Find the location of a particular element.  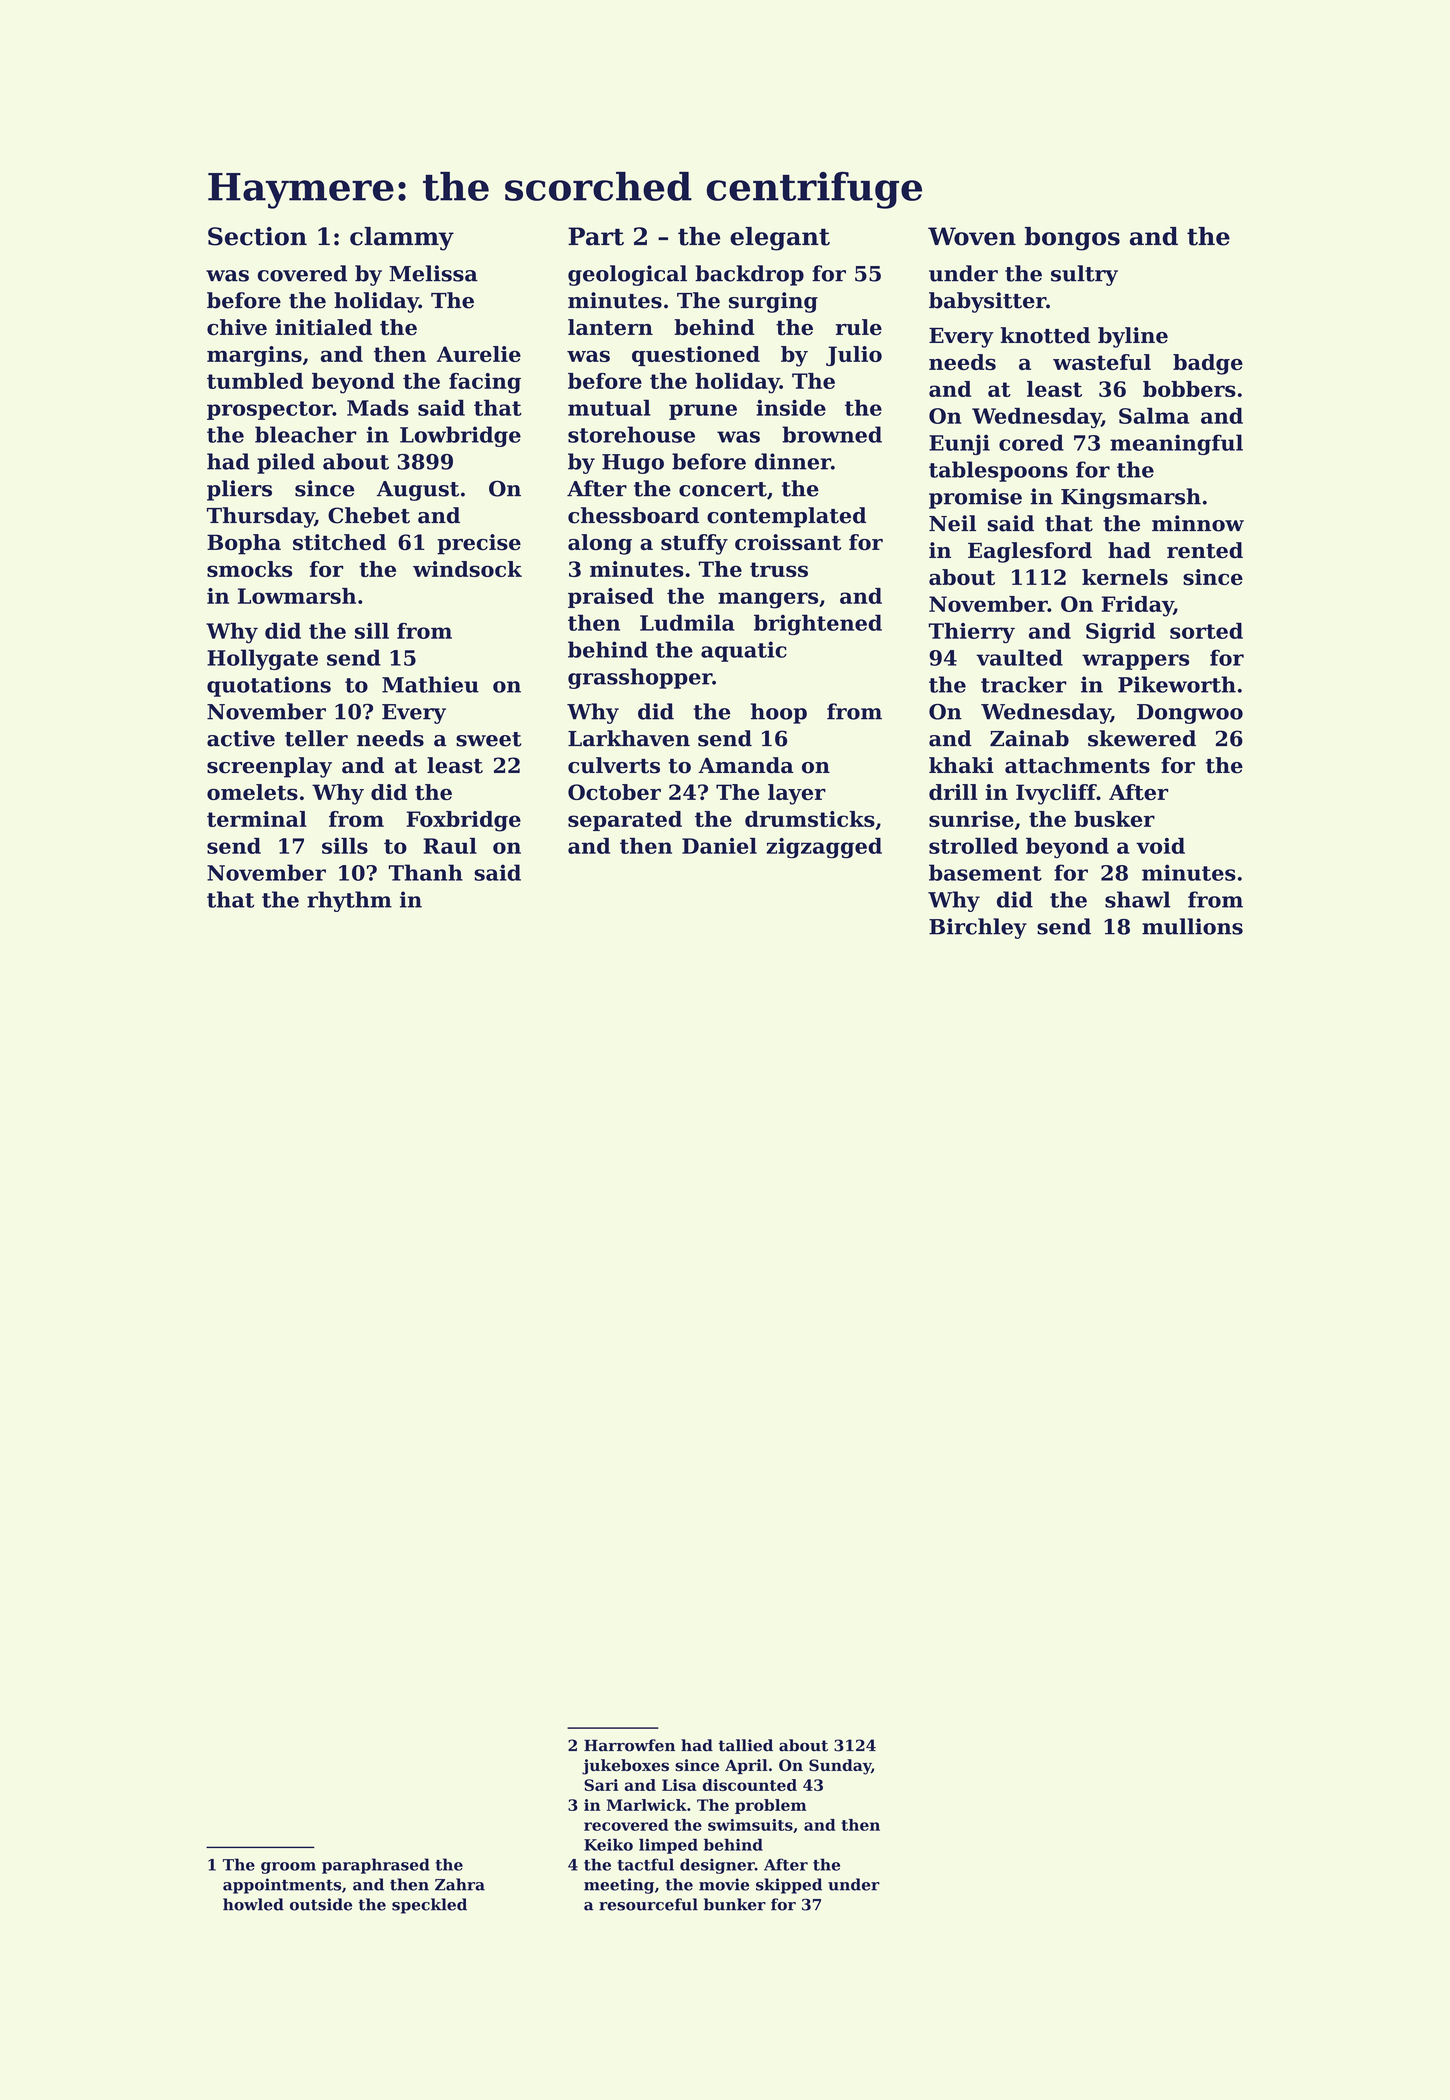

elegant is located at coordinates (780, 239).
